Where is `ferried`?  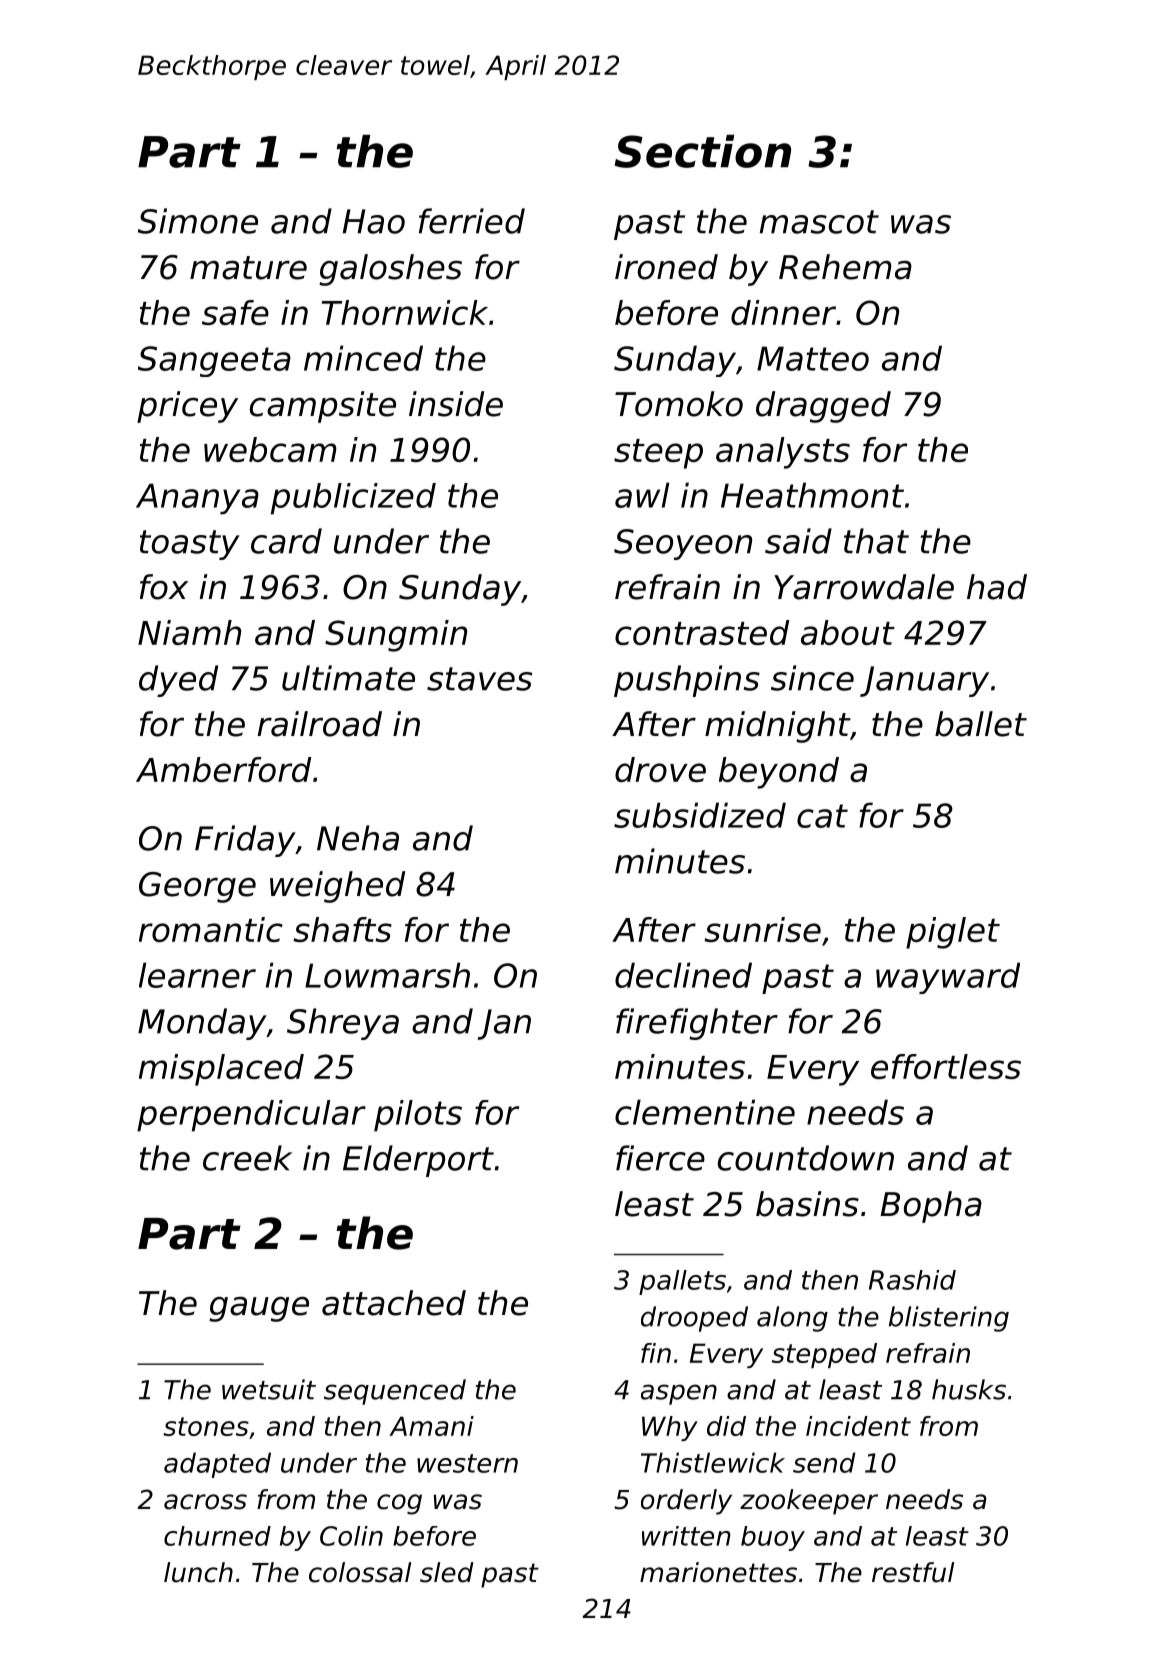
ferried is located at coordinates (472, 221).
